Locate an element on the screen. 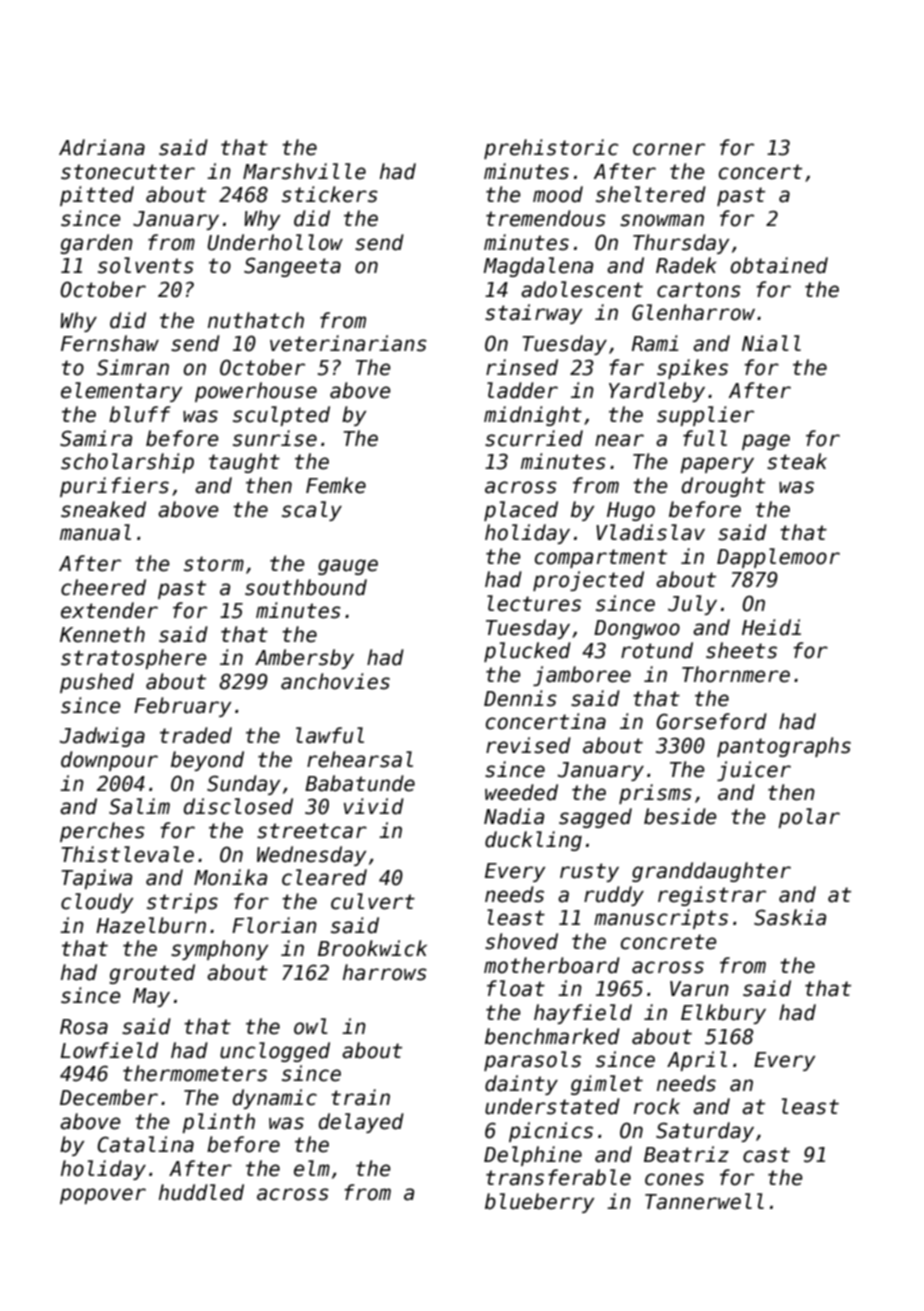  Dongwoo is located at coordinates (637, 629).
